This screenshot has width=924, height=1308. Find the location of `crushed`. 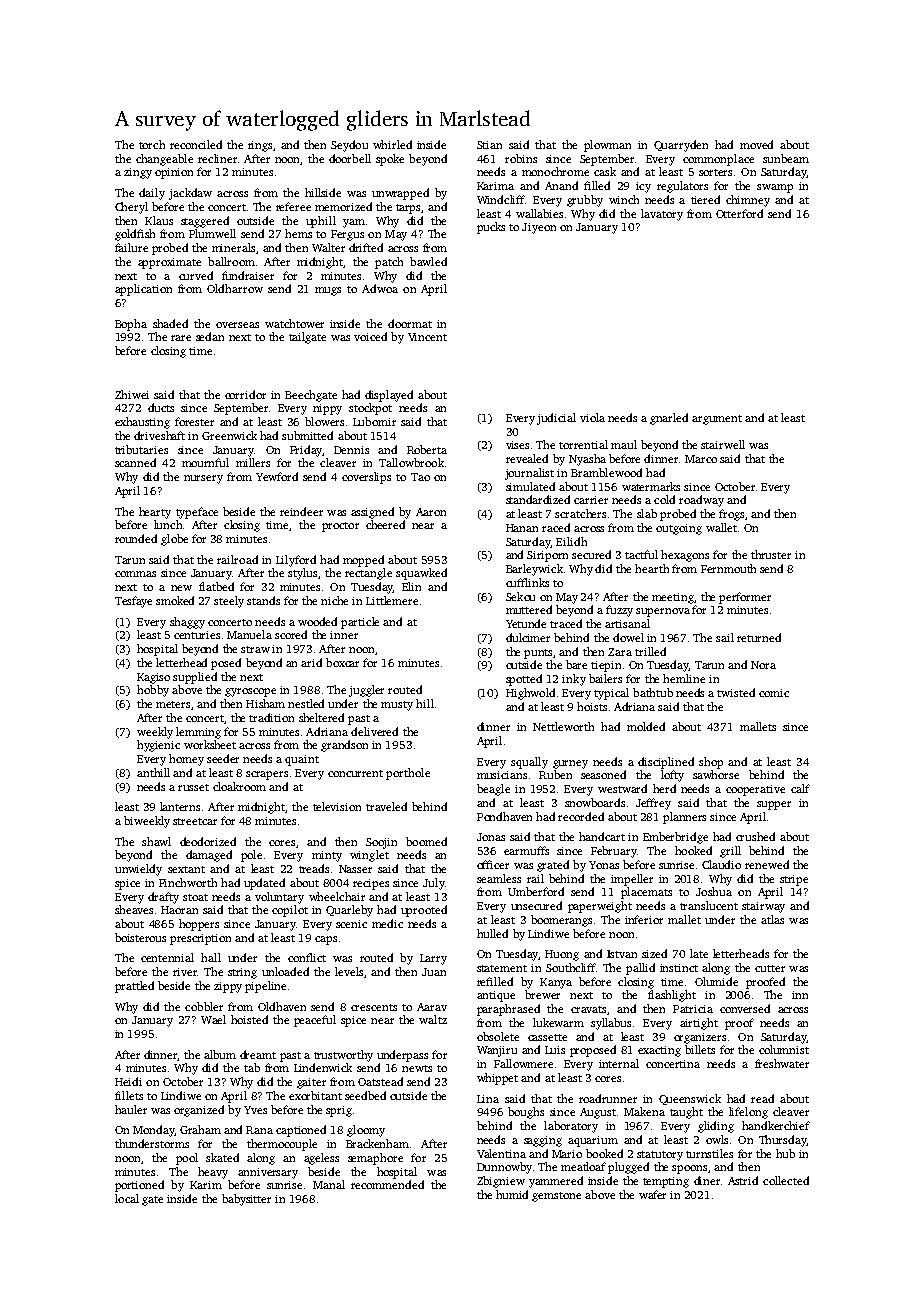

crushed is located at coordinates (755, 836).
